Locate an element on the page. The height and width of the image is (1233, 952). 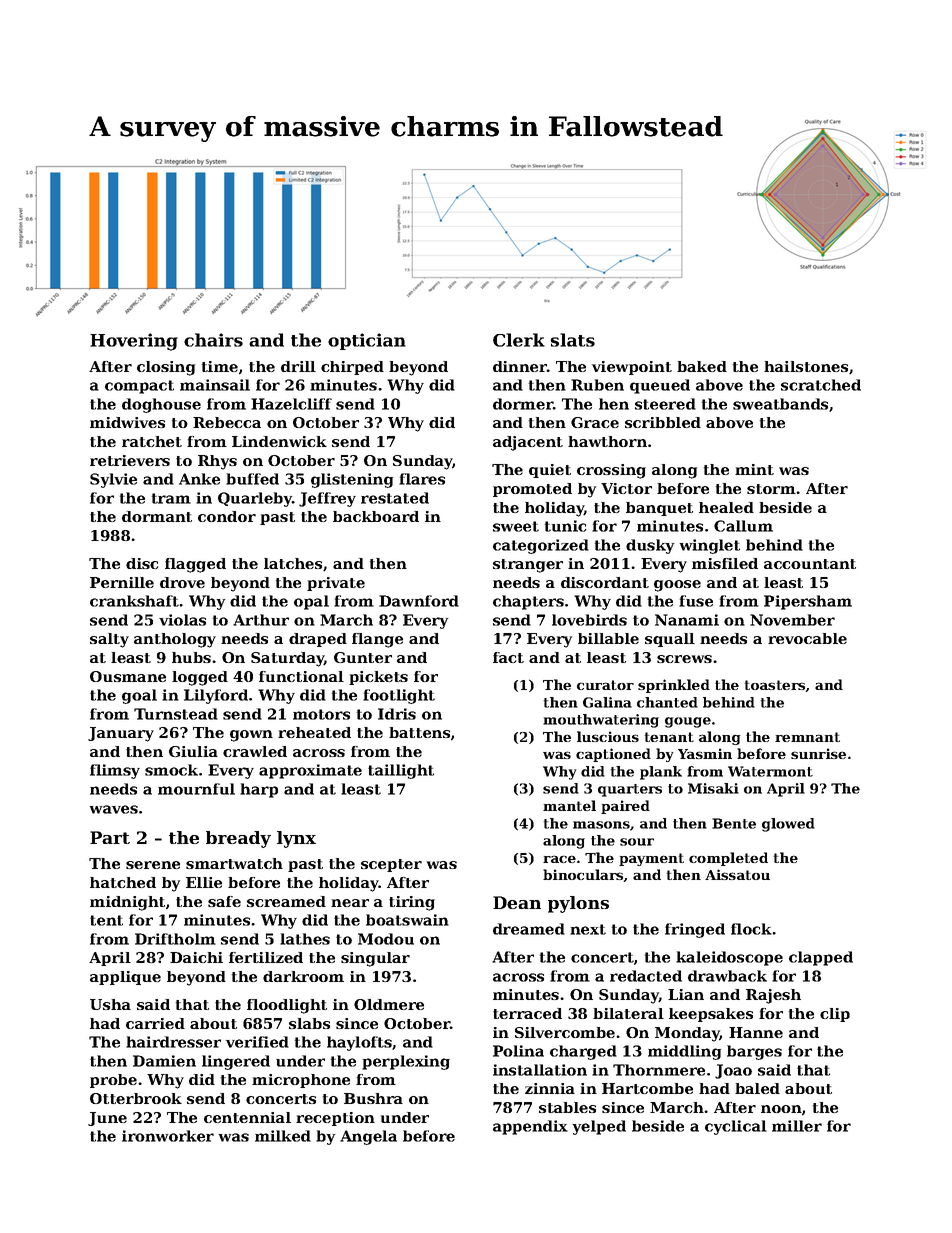
Hazelcliff is located at coordinates (291, 404).
